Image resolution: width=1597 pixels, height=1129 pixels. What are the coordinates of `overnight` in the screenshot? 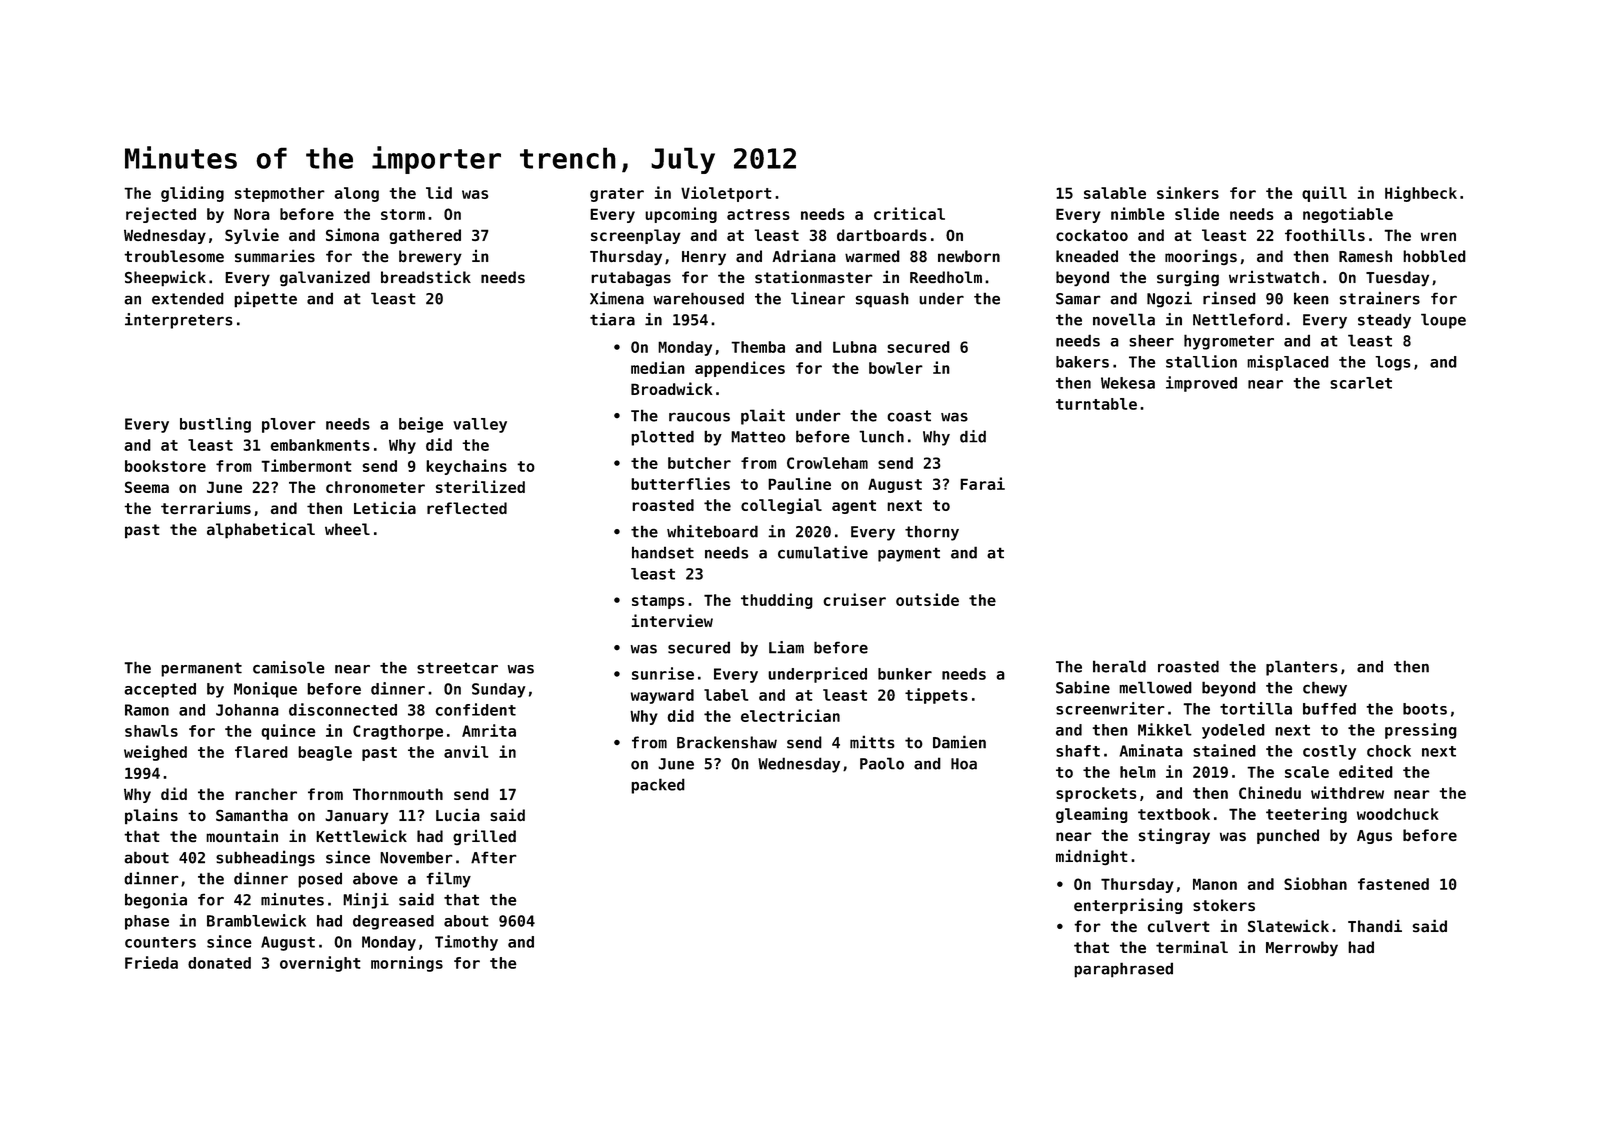 It's located at (320, 964).
